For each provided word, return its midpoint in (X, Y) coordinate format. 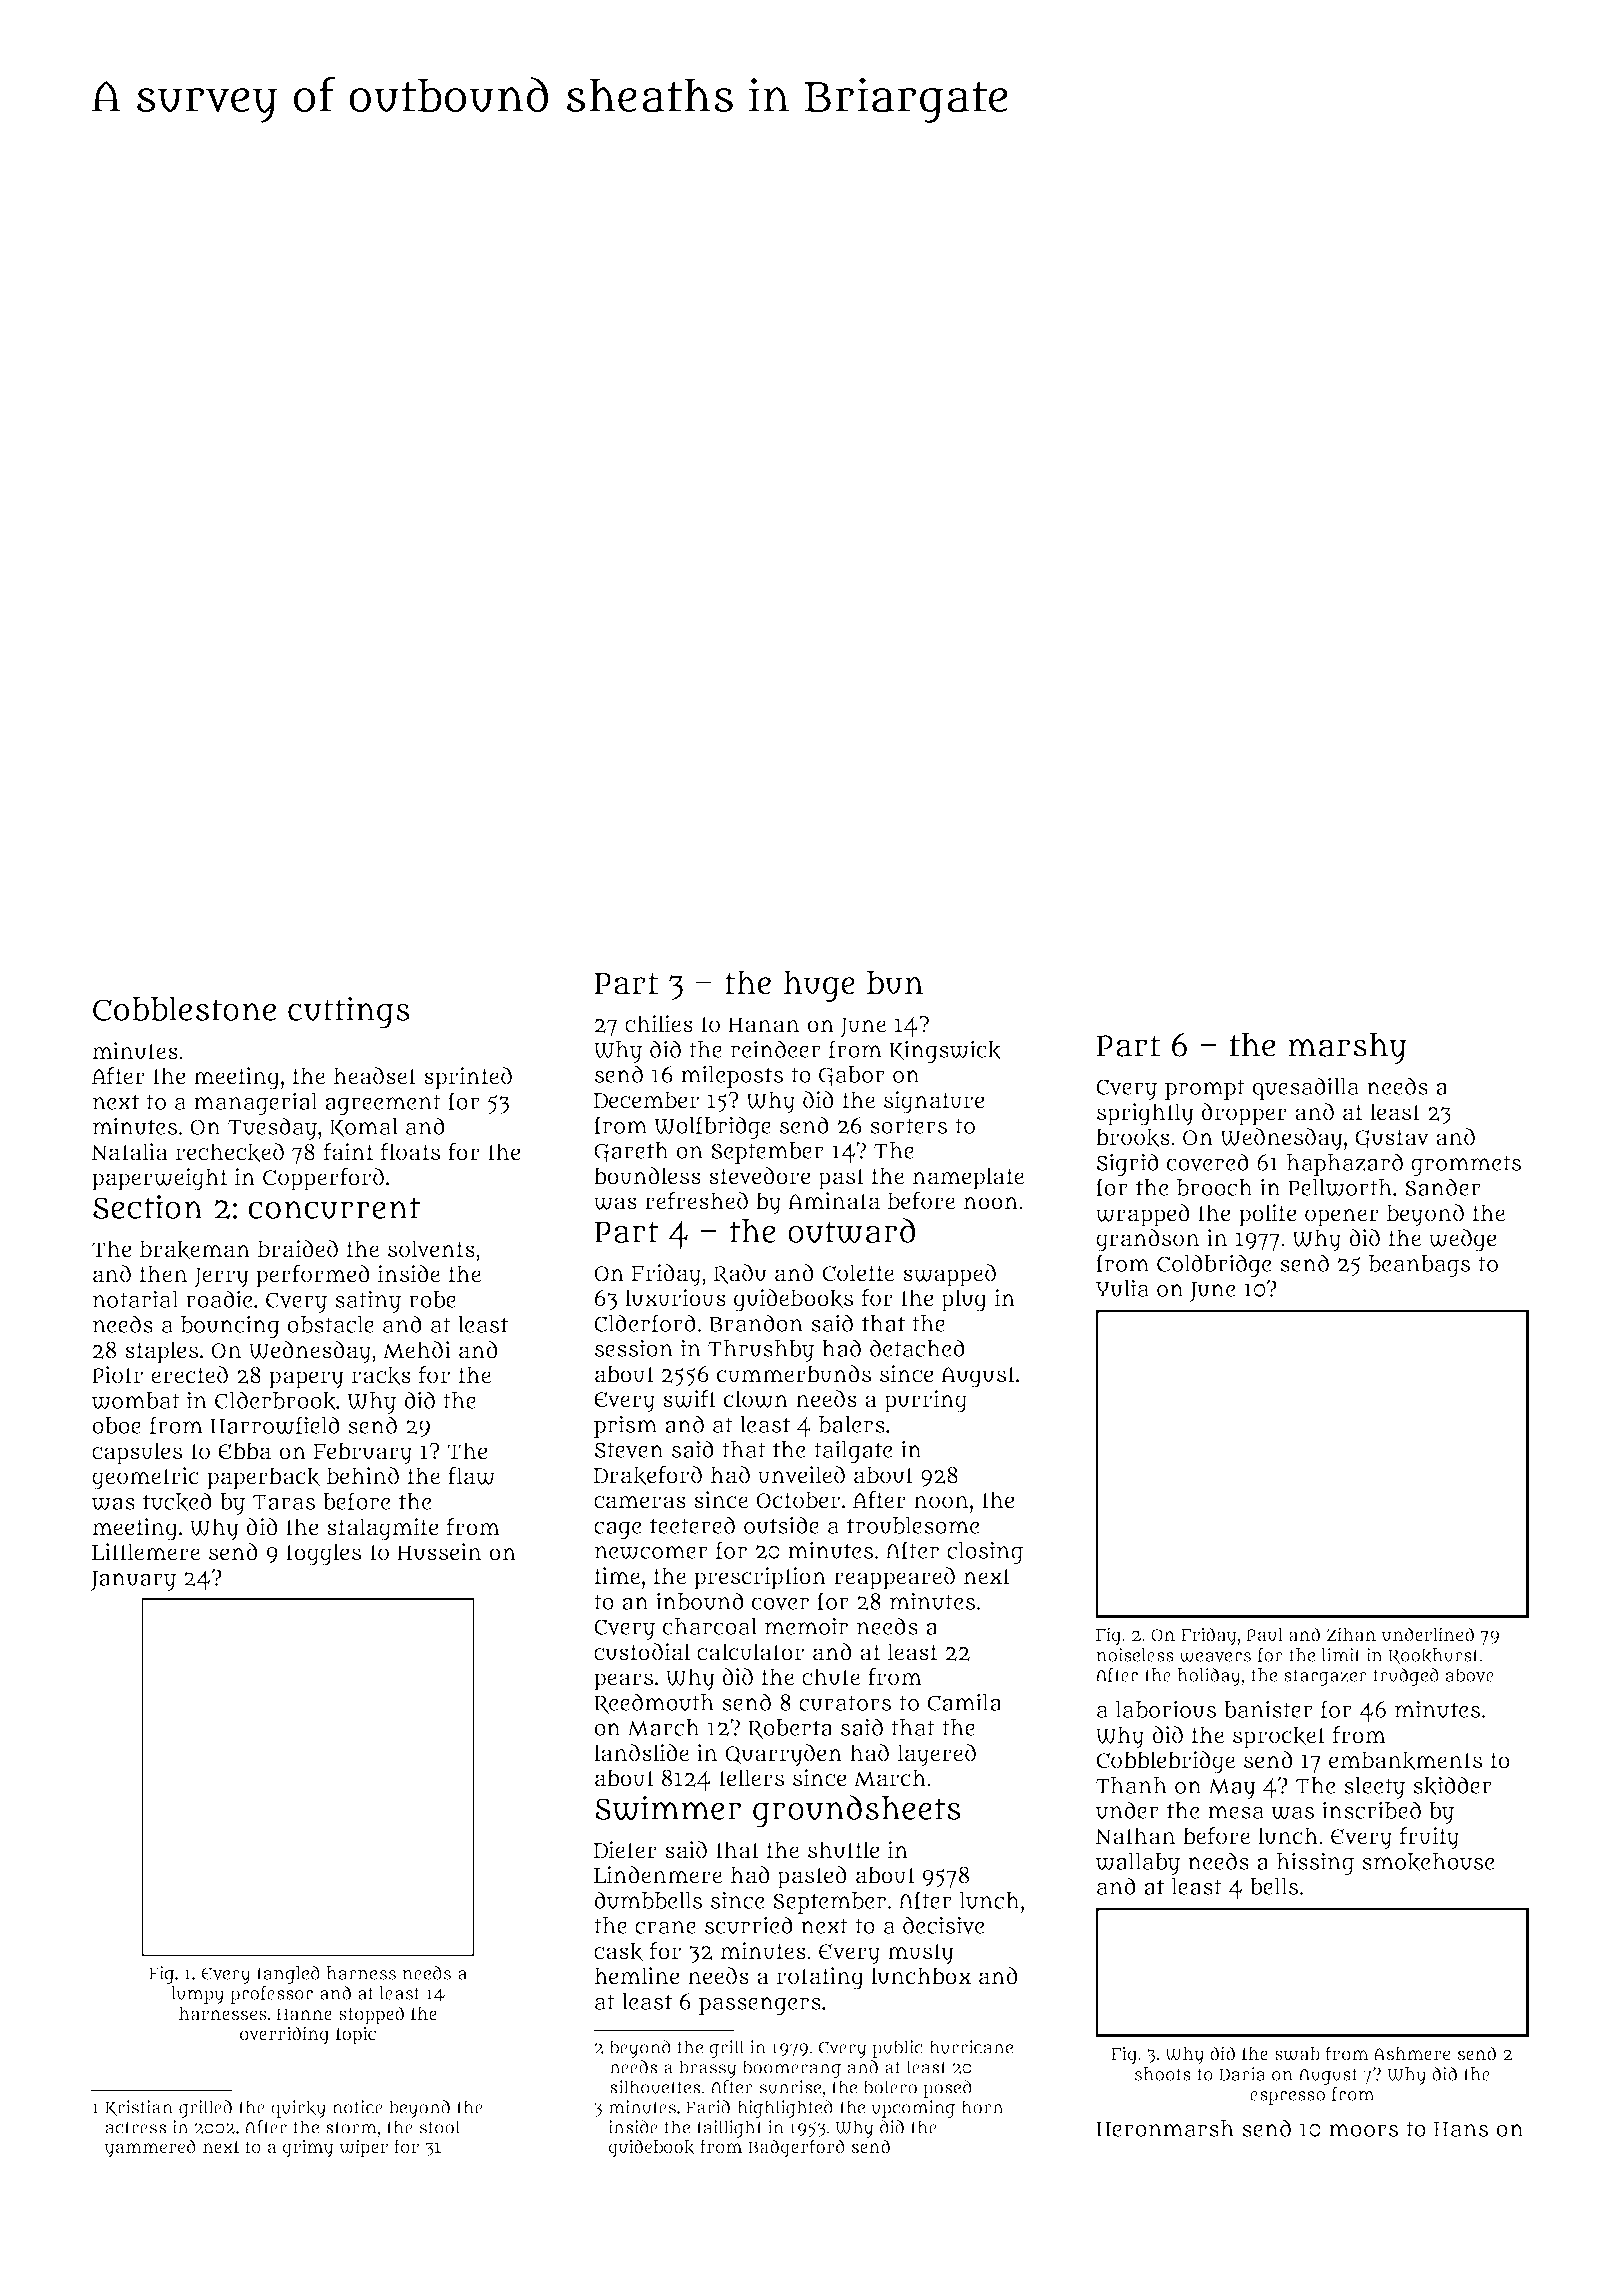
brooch (1214, 1187)
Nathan (1135, 1836)
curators (845, 1703)
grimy (308, 2148)
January (133, 1581)
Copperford (323, 1179)
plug (964, 1300)
